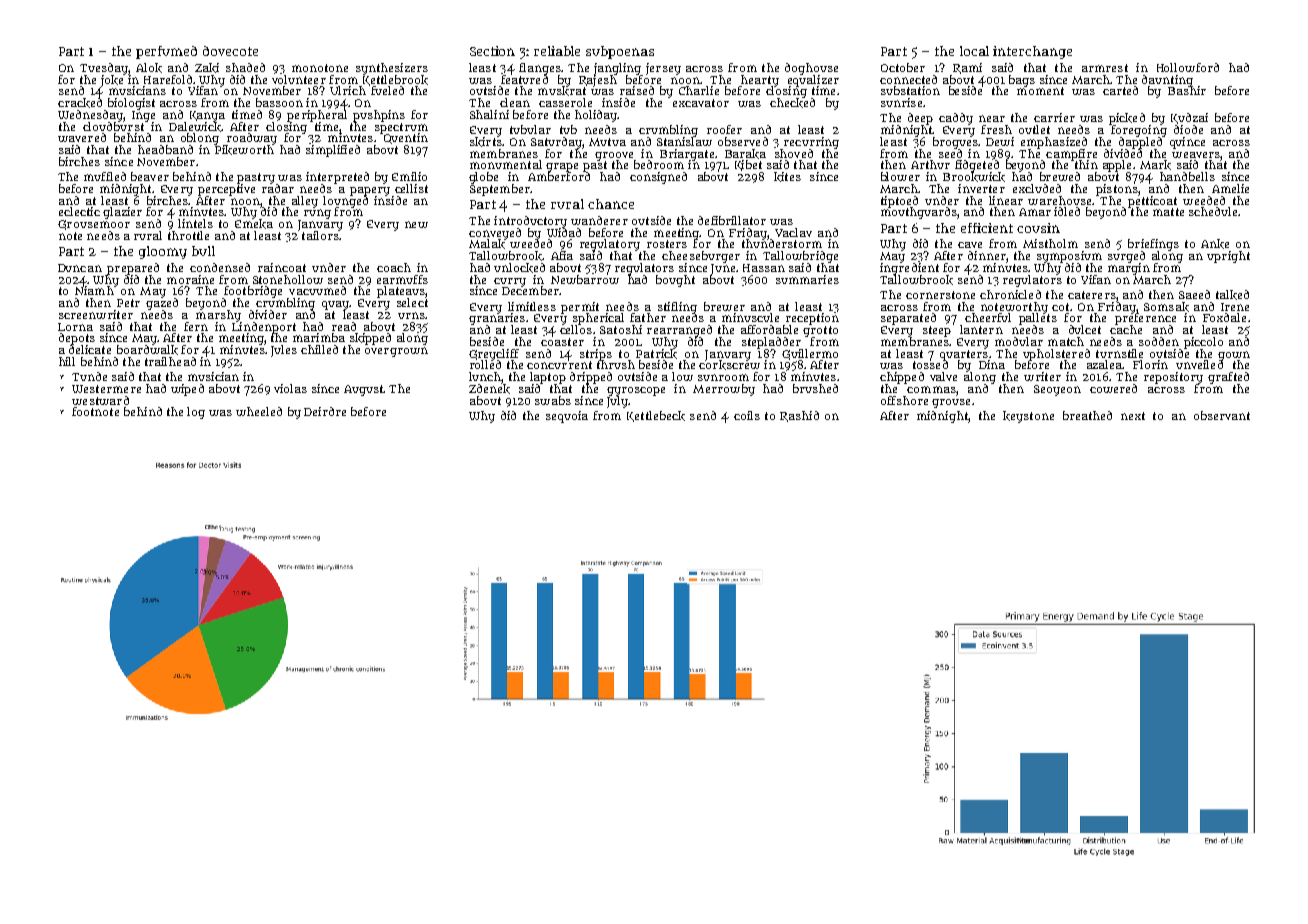 The height and width of the document is (924, 1308). I want to click on defibrillator, so click(732, 220).
